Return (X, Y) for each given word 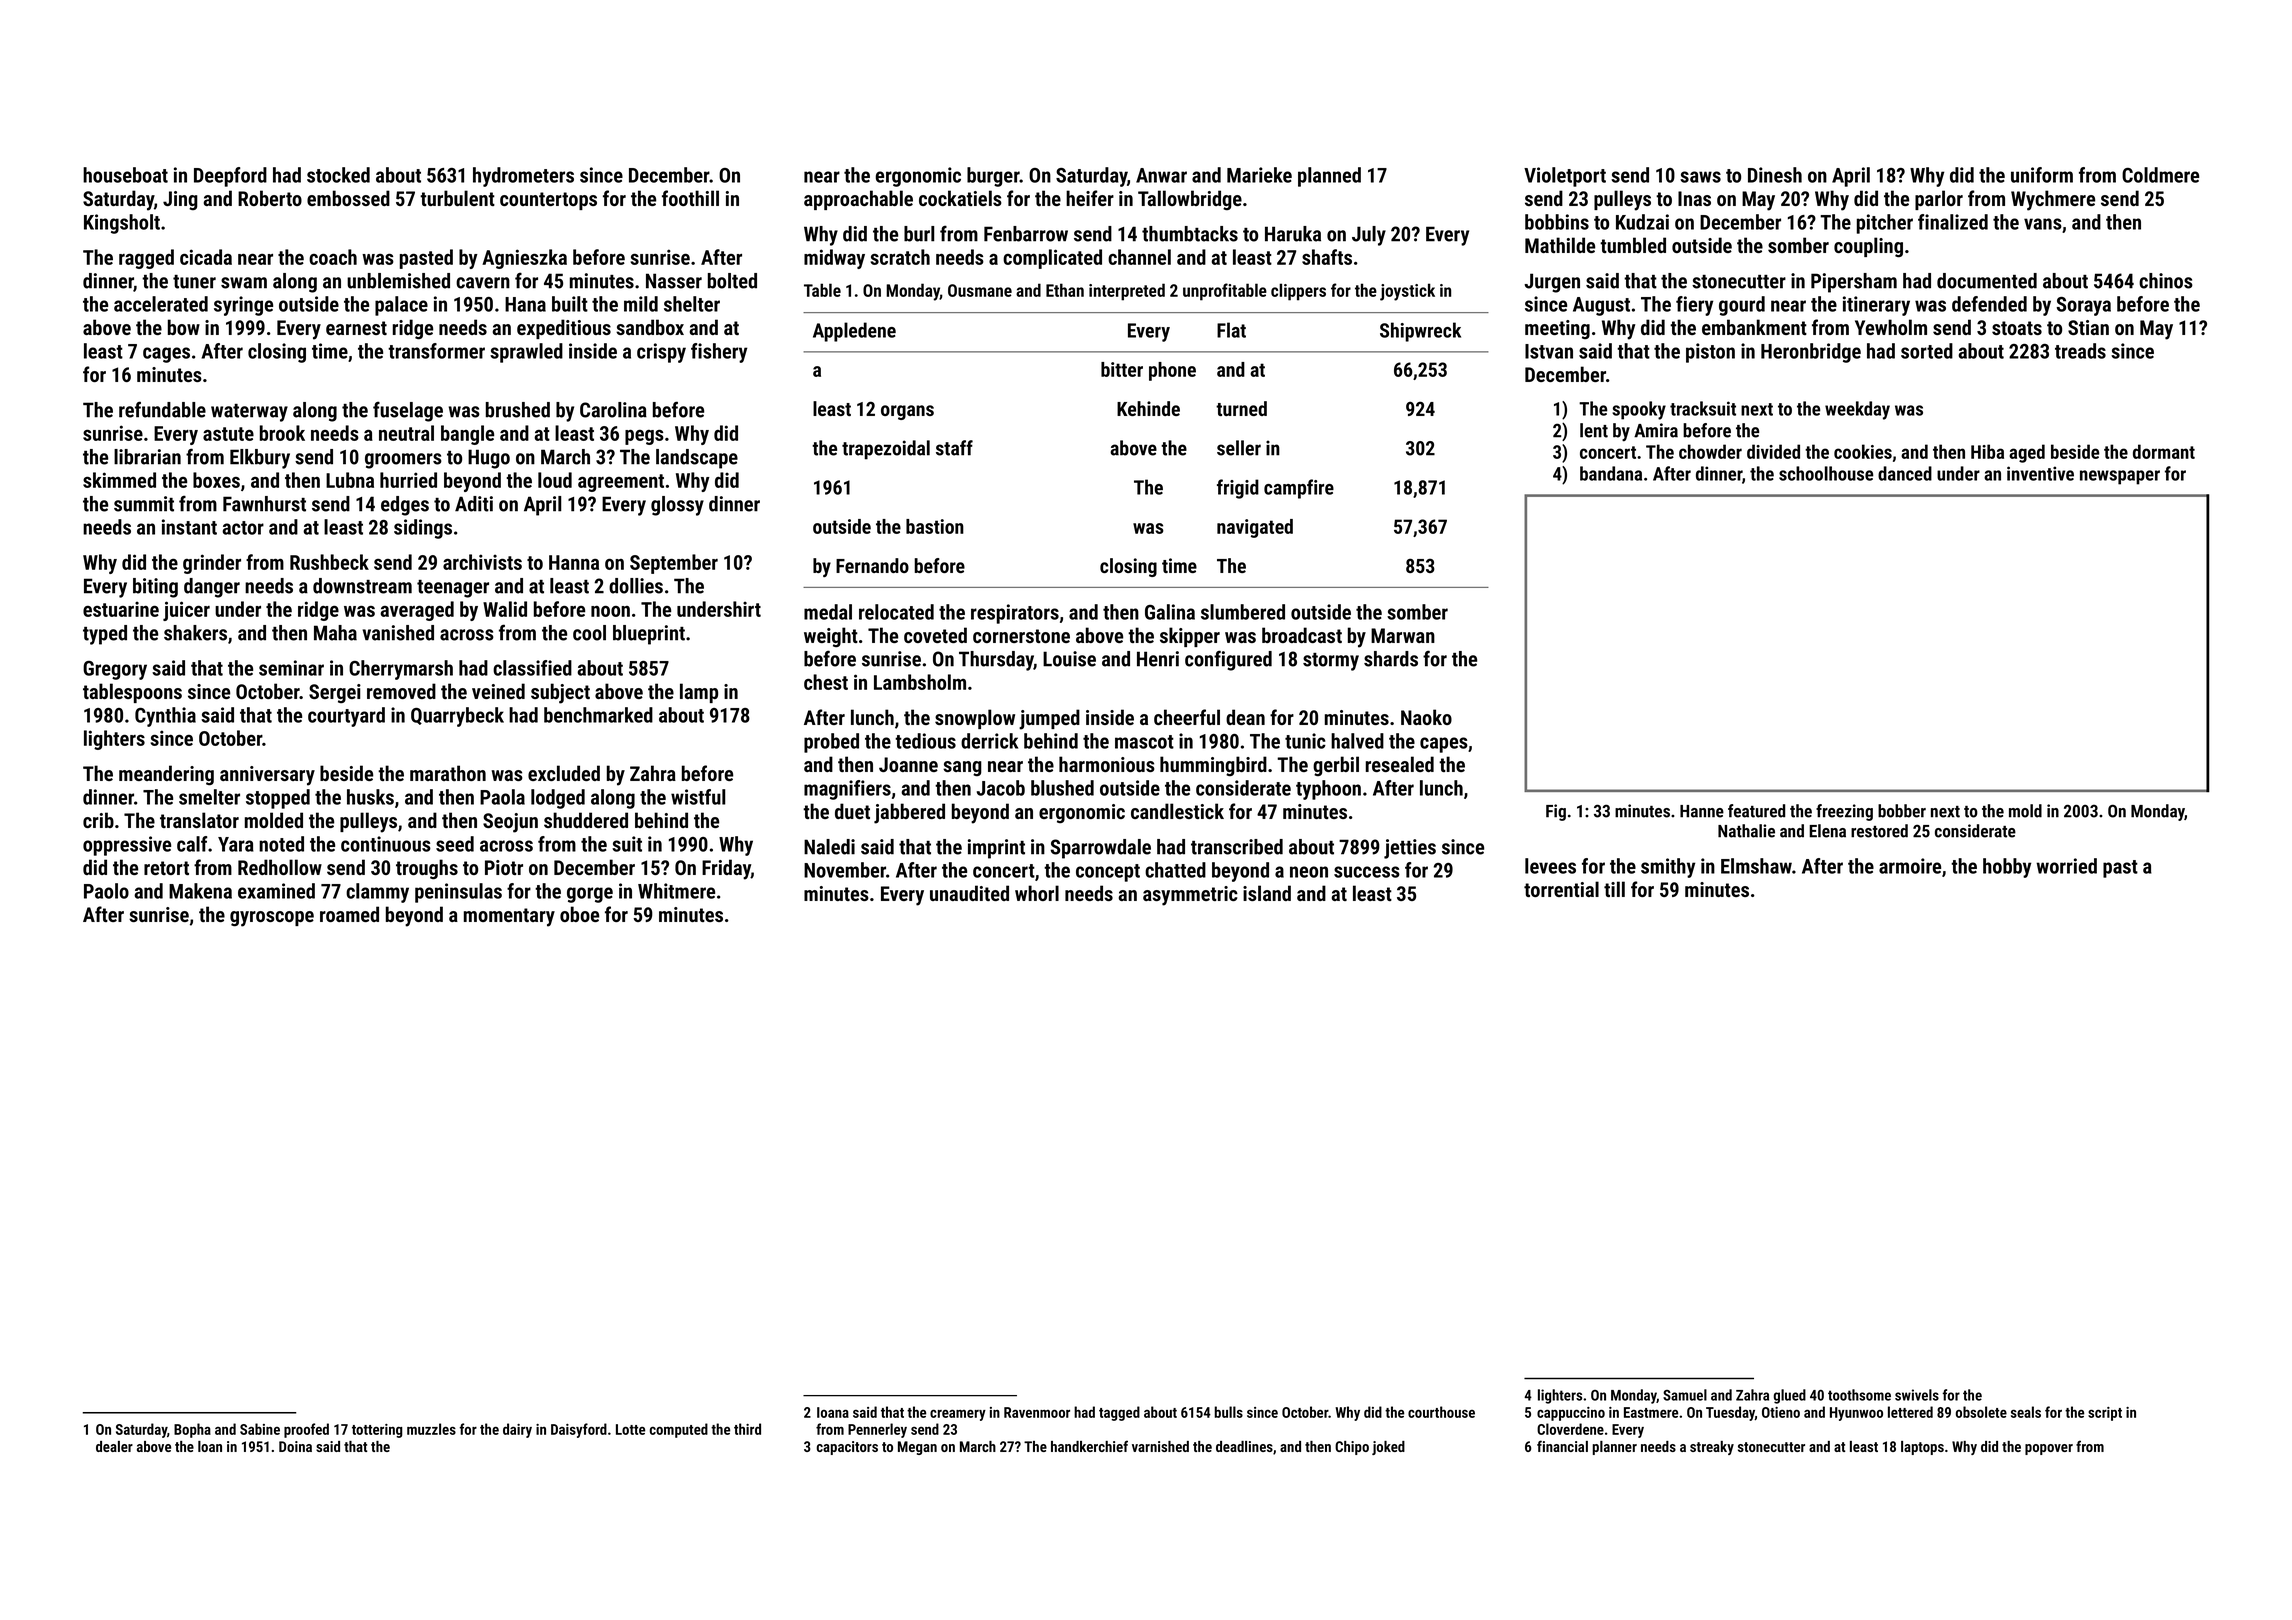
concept (1108, 873)
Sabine (260, 1429)
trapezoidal (886, 450)
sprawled (526, 353)
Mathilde (1560, 245)
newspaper (2120, 477)
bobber (1902, 811)
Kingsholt (122, 224)
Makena (200, 891)
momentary (509, 917)
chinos (2166, 281)
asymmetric (1190, 896)
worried (2066, 866)
